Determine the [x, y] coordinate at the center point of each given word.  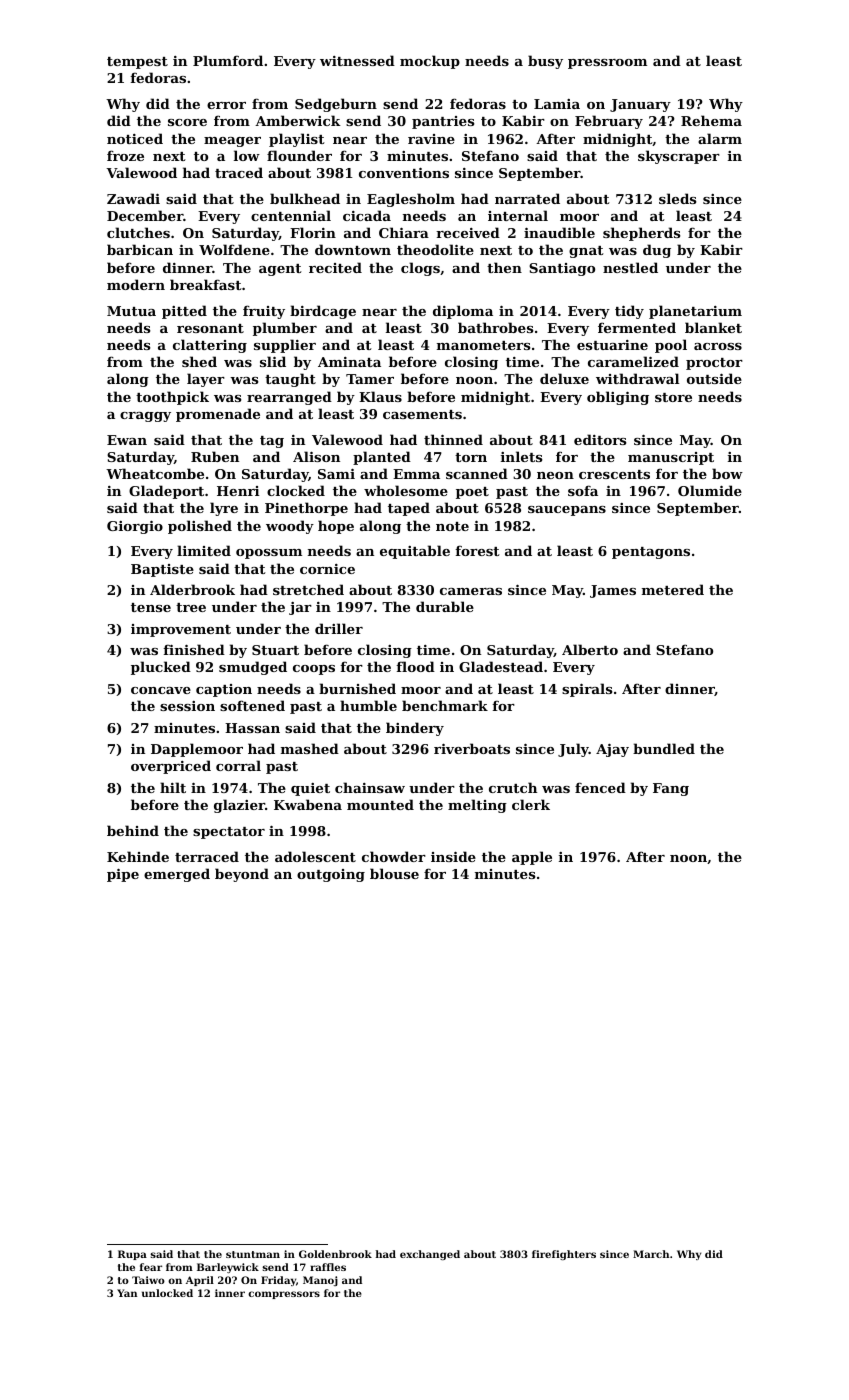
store [673, 397]
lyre [224, 509]
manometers [483, 345]
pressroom [607, 64]
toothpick [172, 398]
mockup [430, 62]
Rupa [132, 1255]
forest [477, 550]
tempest [137, 63]
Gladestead [501, 666]
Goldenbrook [335, 1254]
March [651, 1254]
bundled [664, 748]
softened [252, 705]
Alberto [590, 649]
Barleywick [228, 1268]
